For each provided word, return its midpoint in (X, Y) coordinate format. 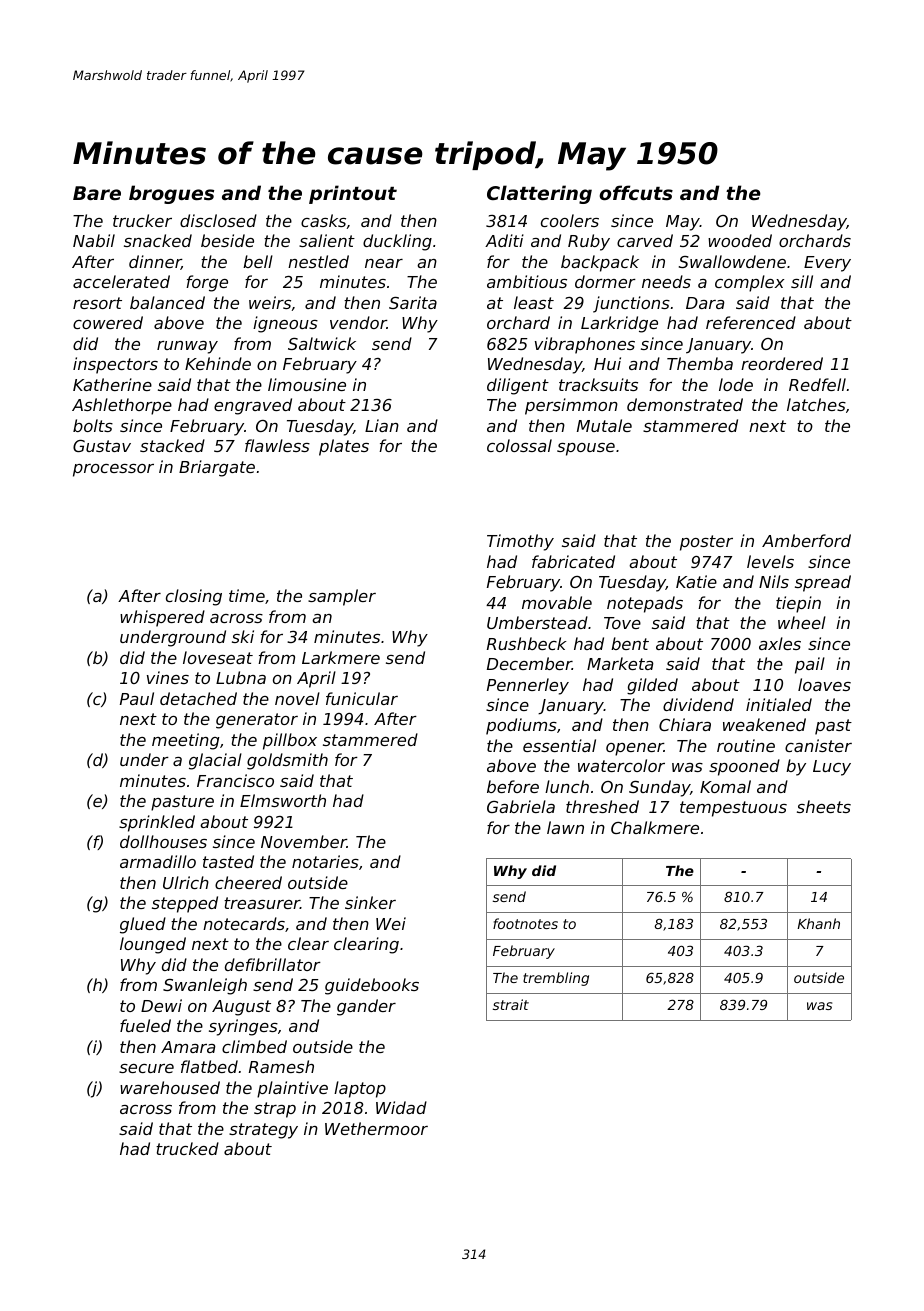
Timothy (520, 542)
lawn (565, 827)
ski (243, 636)
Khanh (818, 923)
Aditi (504, 240)
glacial (215, 761)
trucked (187, 1148)
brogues (171, 194)
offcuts (636, 192)
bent (630, 643)
